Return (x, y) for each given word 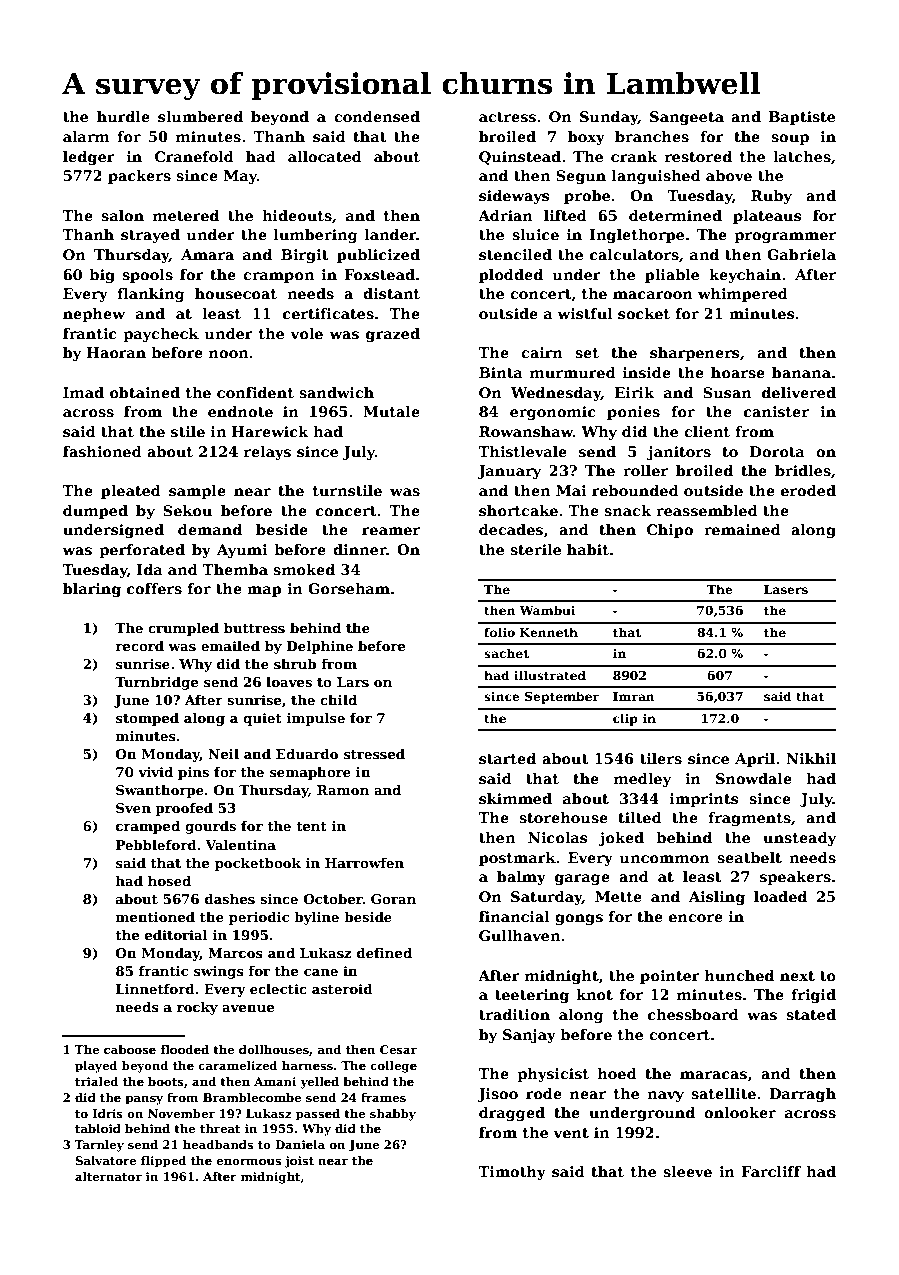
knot (594, 994)
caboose (130, 1049)
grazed (393, 335)
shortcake (518, 510)
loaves (289, 682)
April (755, 760)
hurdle (123, 116)
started (507, 758)
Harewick (270, 431)
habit (588, 549)
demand (210, 529)
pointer (670, 977)
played (96, 1067)
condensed (377, 116)
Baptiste (802, 118)
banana (801, 372)
